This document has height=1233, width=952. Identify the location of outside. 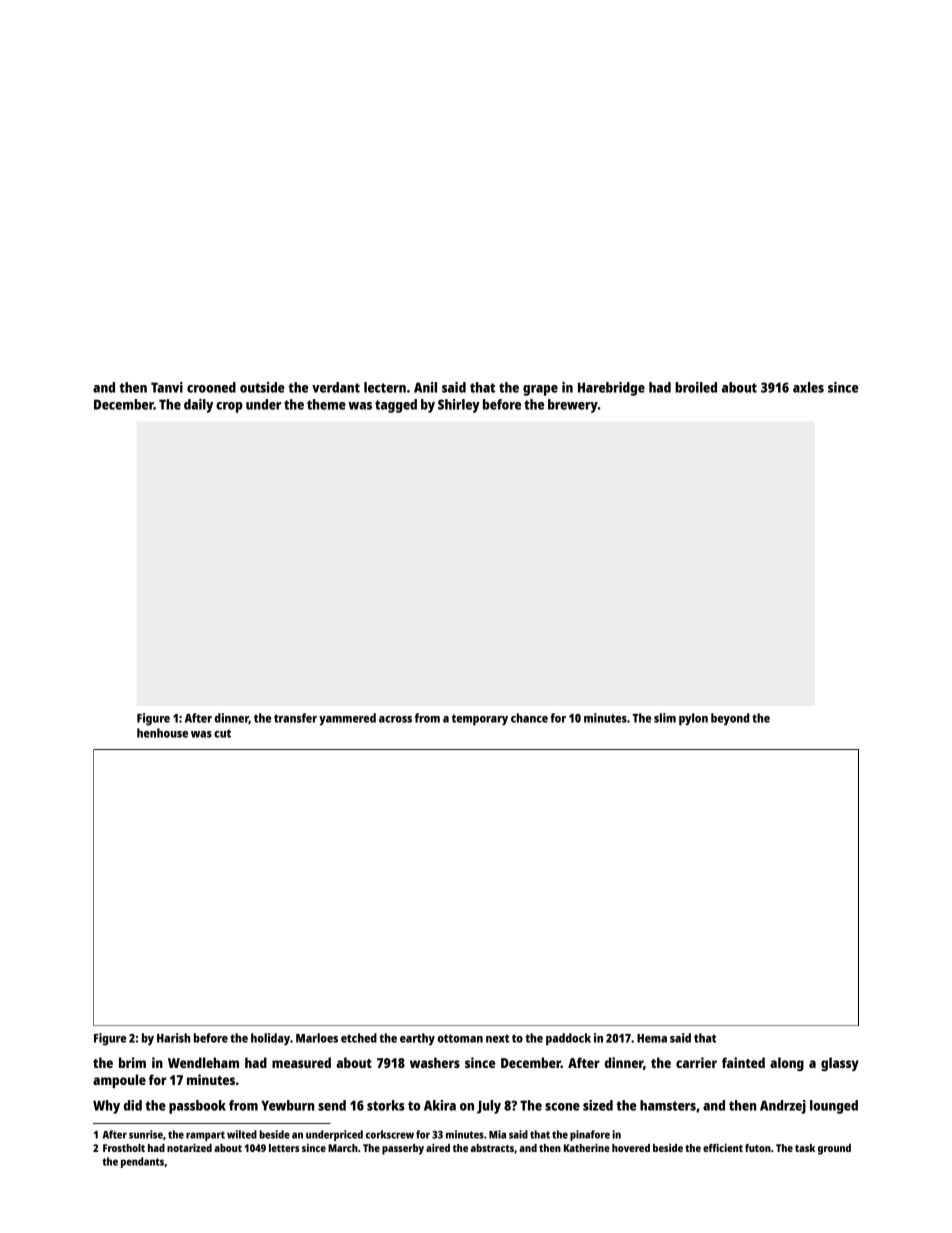
(262, 387).
